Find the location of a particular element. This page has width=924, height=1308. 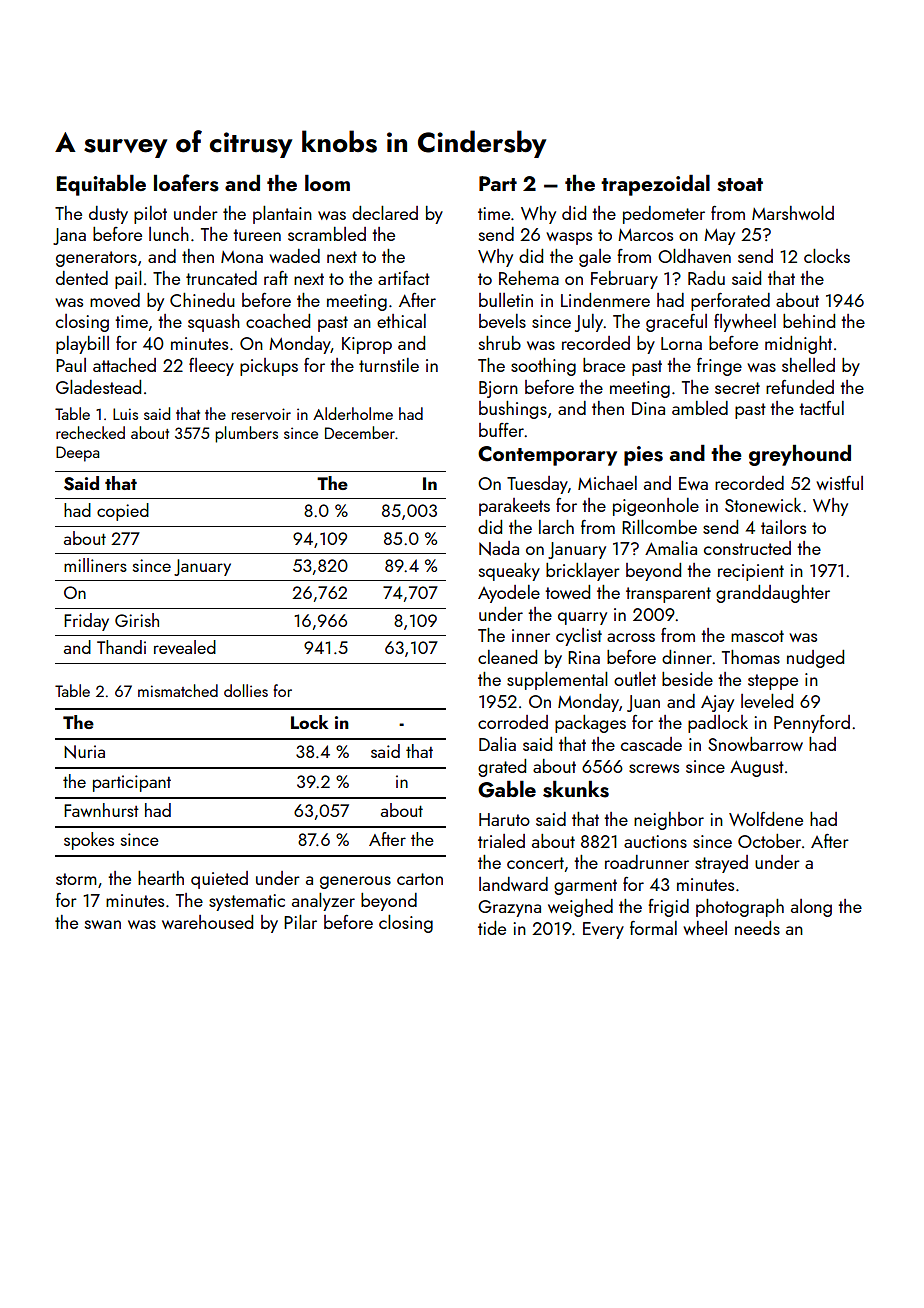

trapezoidal is located at coordinates (655, 185).
